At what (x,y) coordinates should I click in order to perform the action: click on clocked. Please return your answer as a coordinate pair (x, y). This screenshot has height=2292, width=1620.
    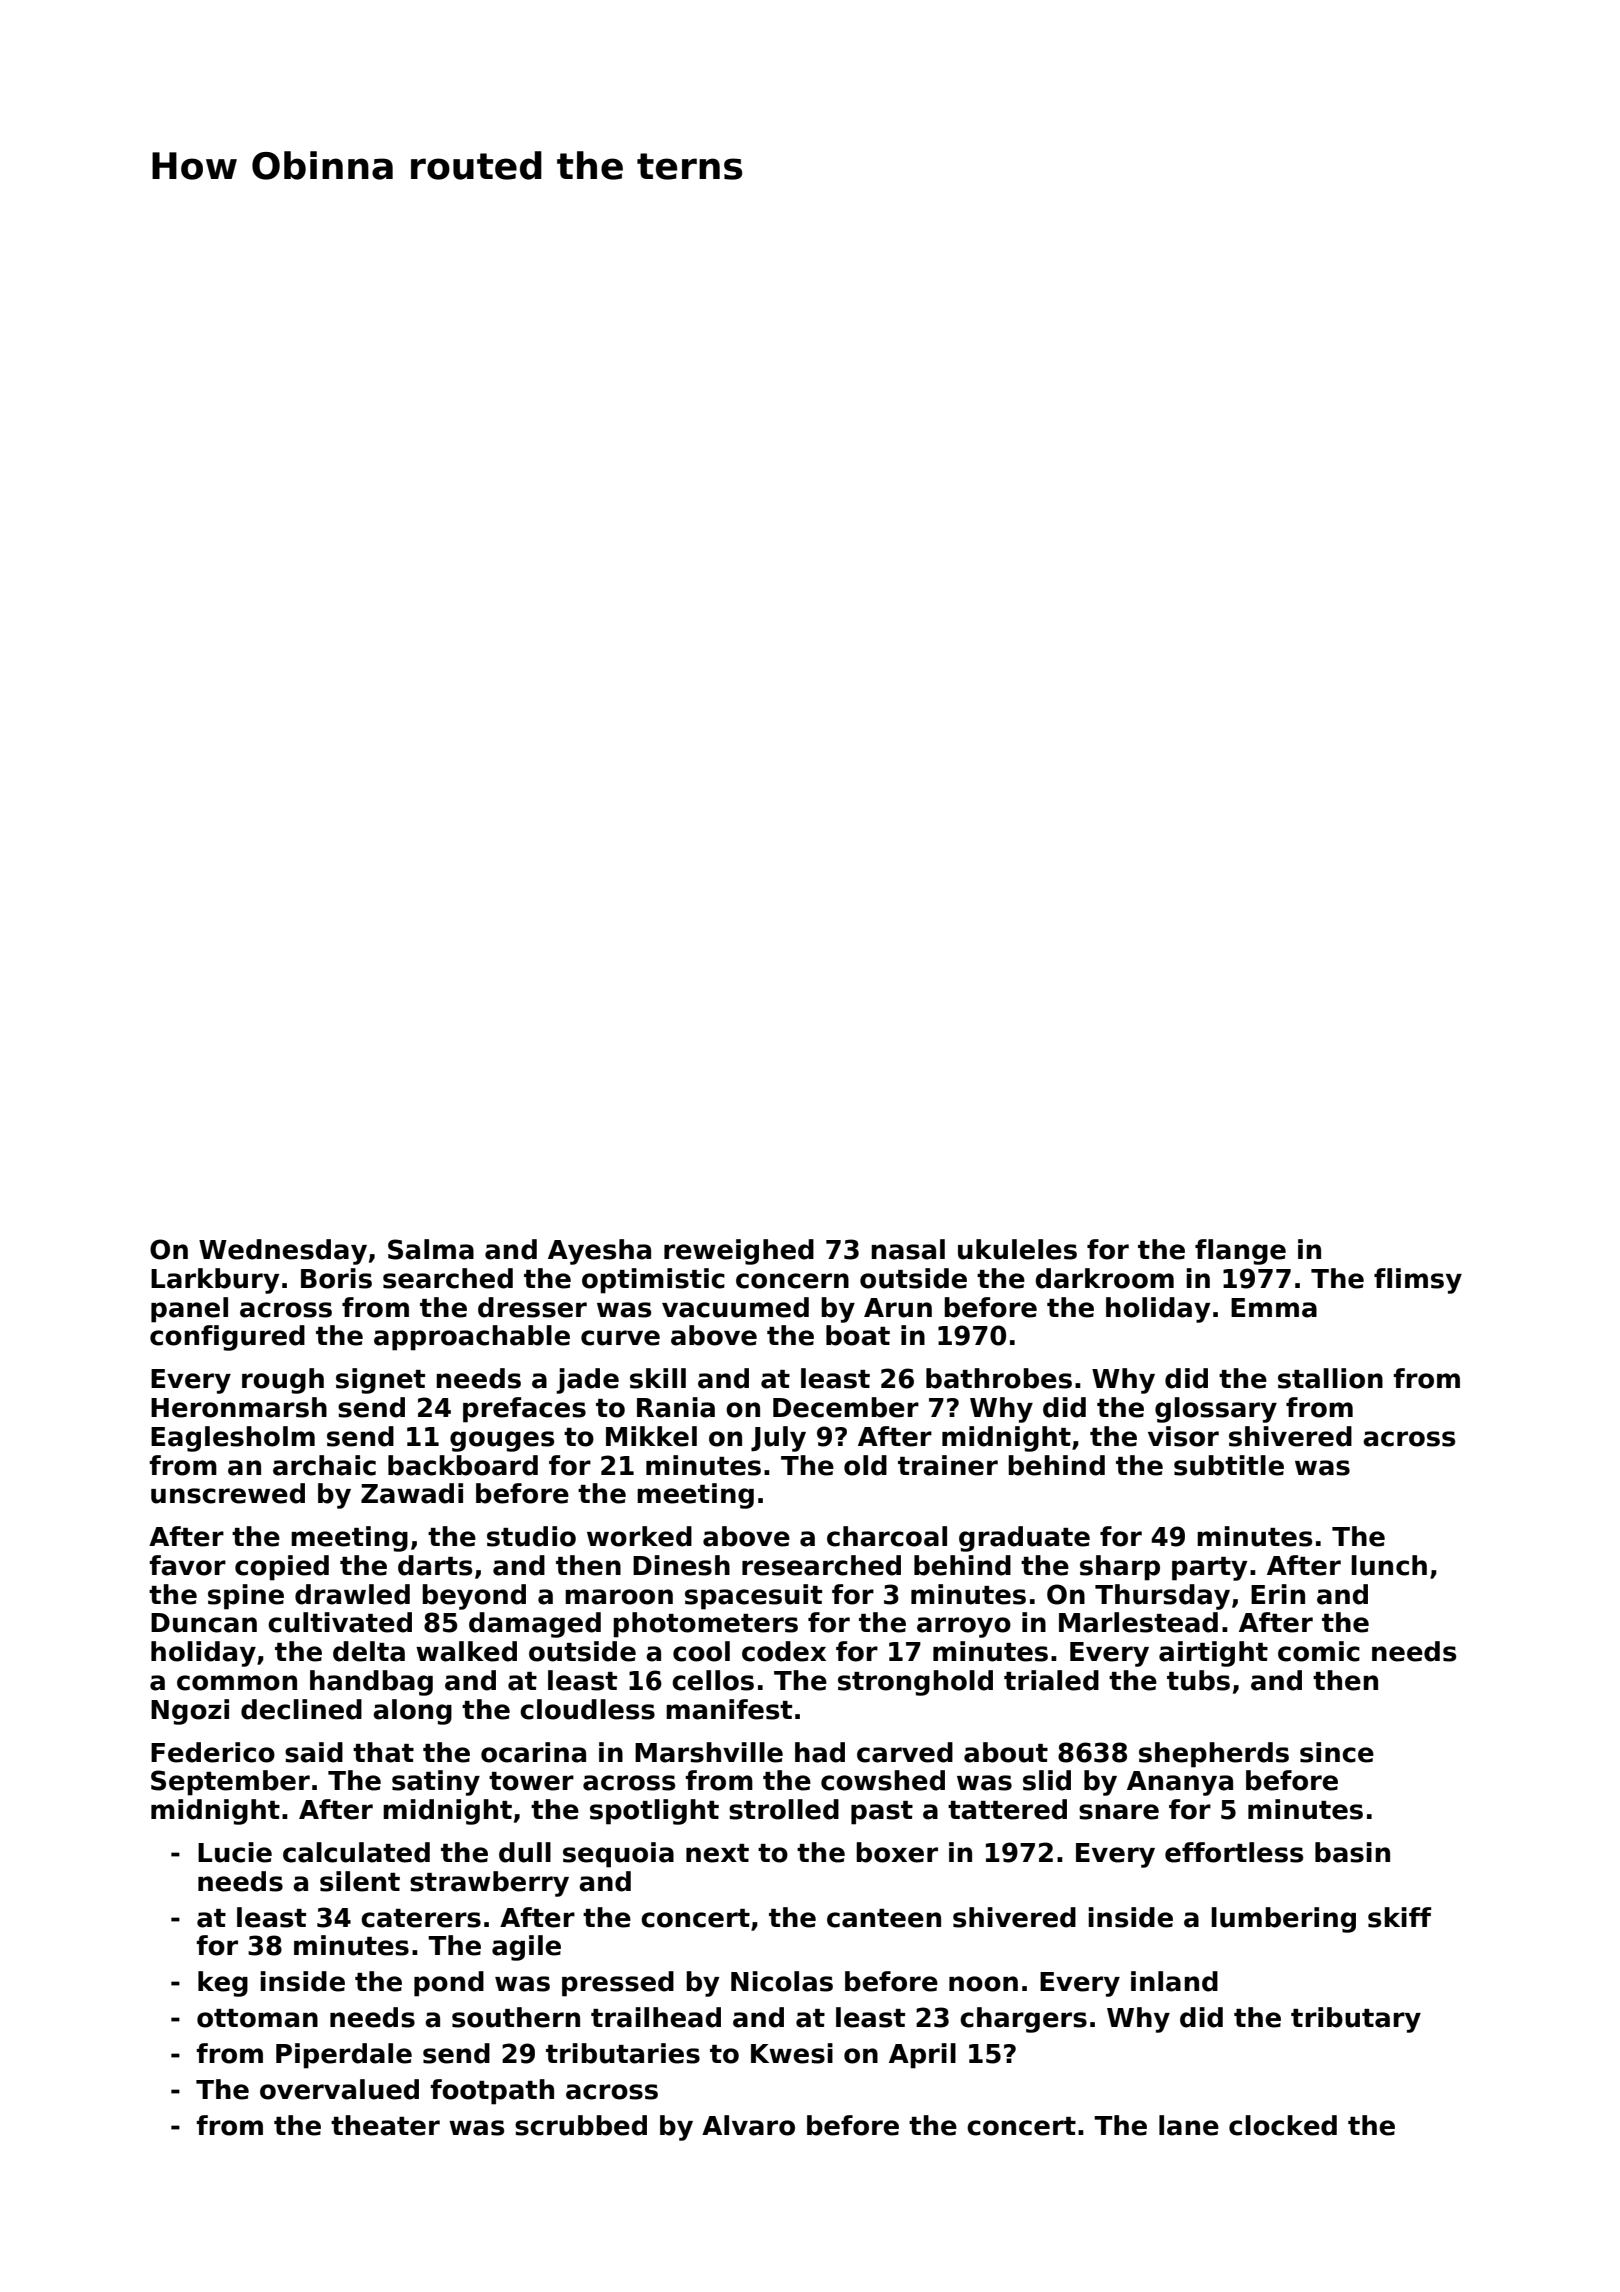
    Looking at the image, I should click on (1283, 2125).
